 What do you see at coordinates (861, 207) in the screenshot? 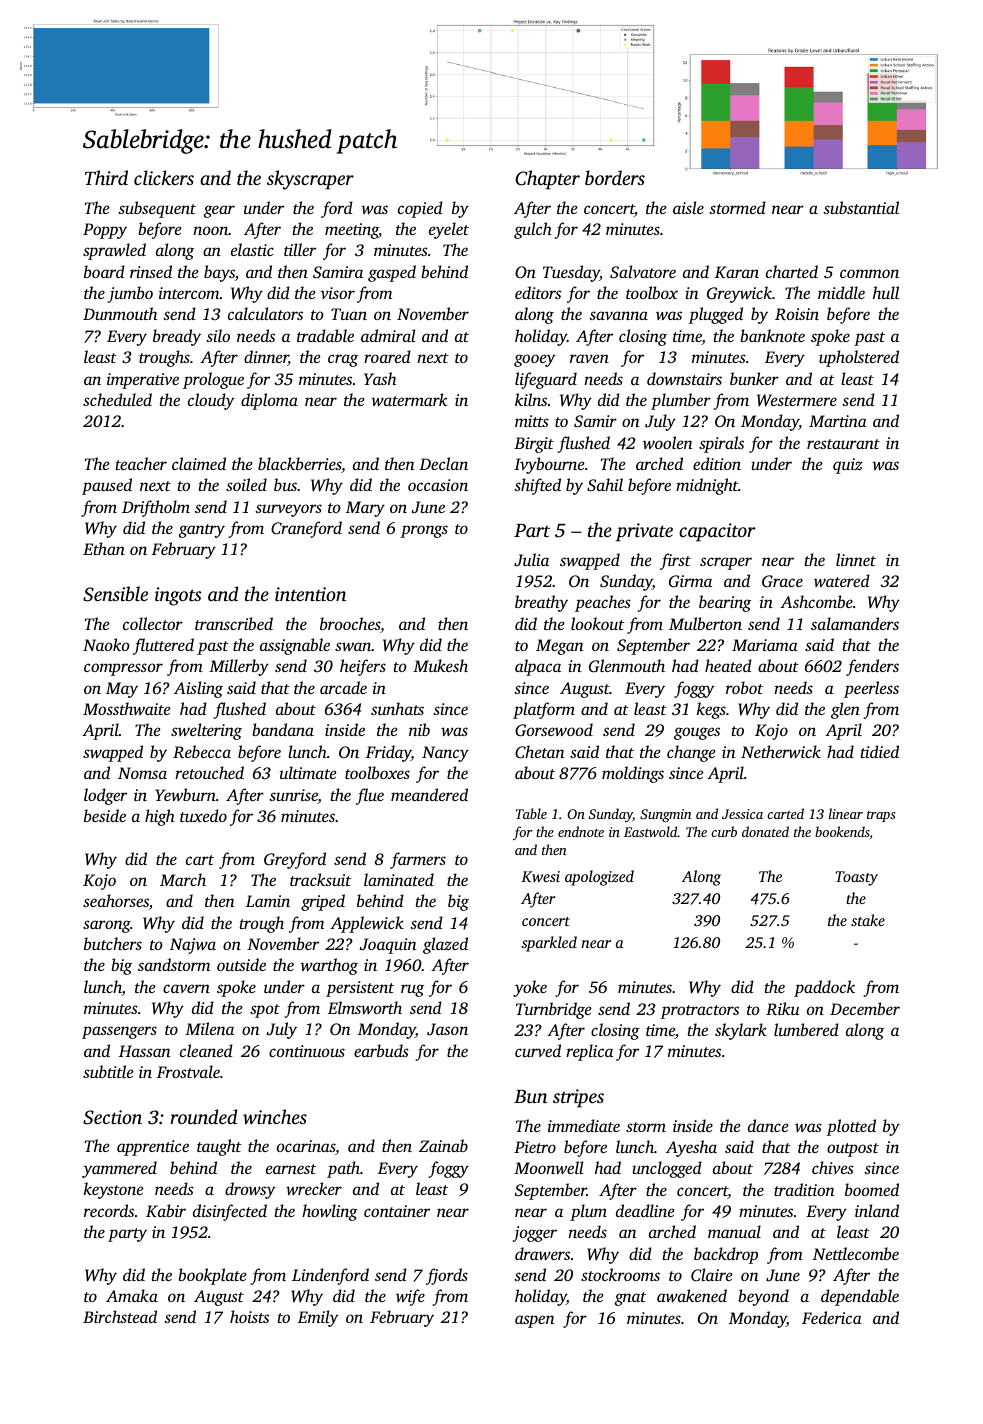
I see `substantial` at bounding box center [861, 207].
